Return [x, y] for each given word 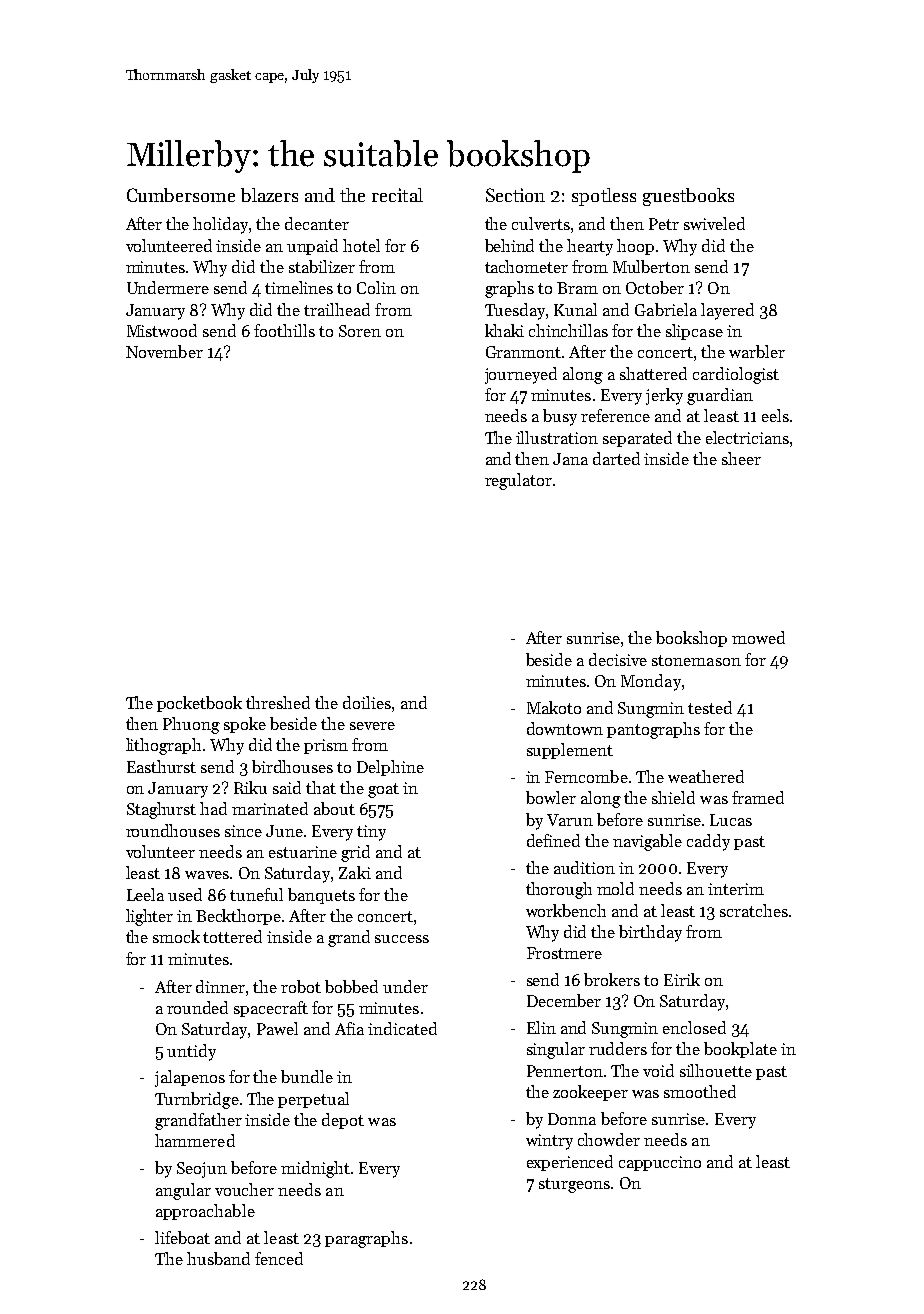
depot [343, 1121]
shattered [653, 373]
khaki [504, 330]
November [164, 351]
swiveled [714, 223]
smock [176, 936]
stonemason [696, 660]
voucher [244, 1189]
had [213, 808]
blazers [269, 195]
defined [553, 840]
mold [615, 888]
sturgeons [574, 1185]
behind [509, 245]
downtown [565, 728]
